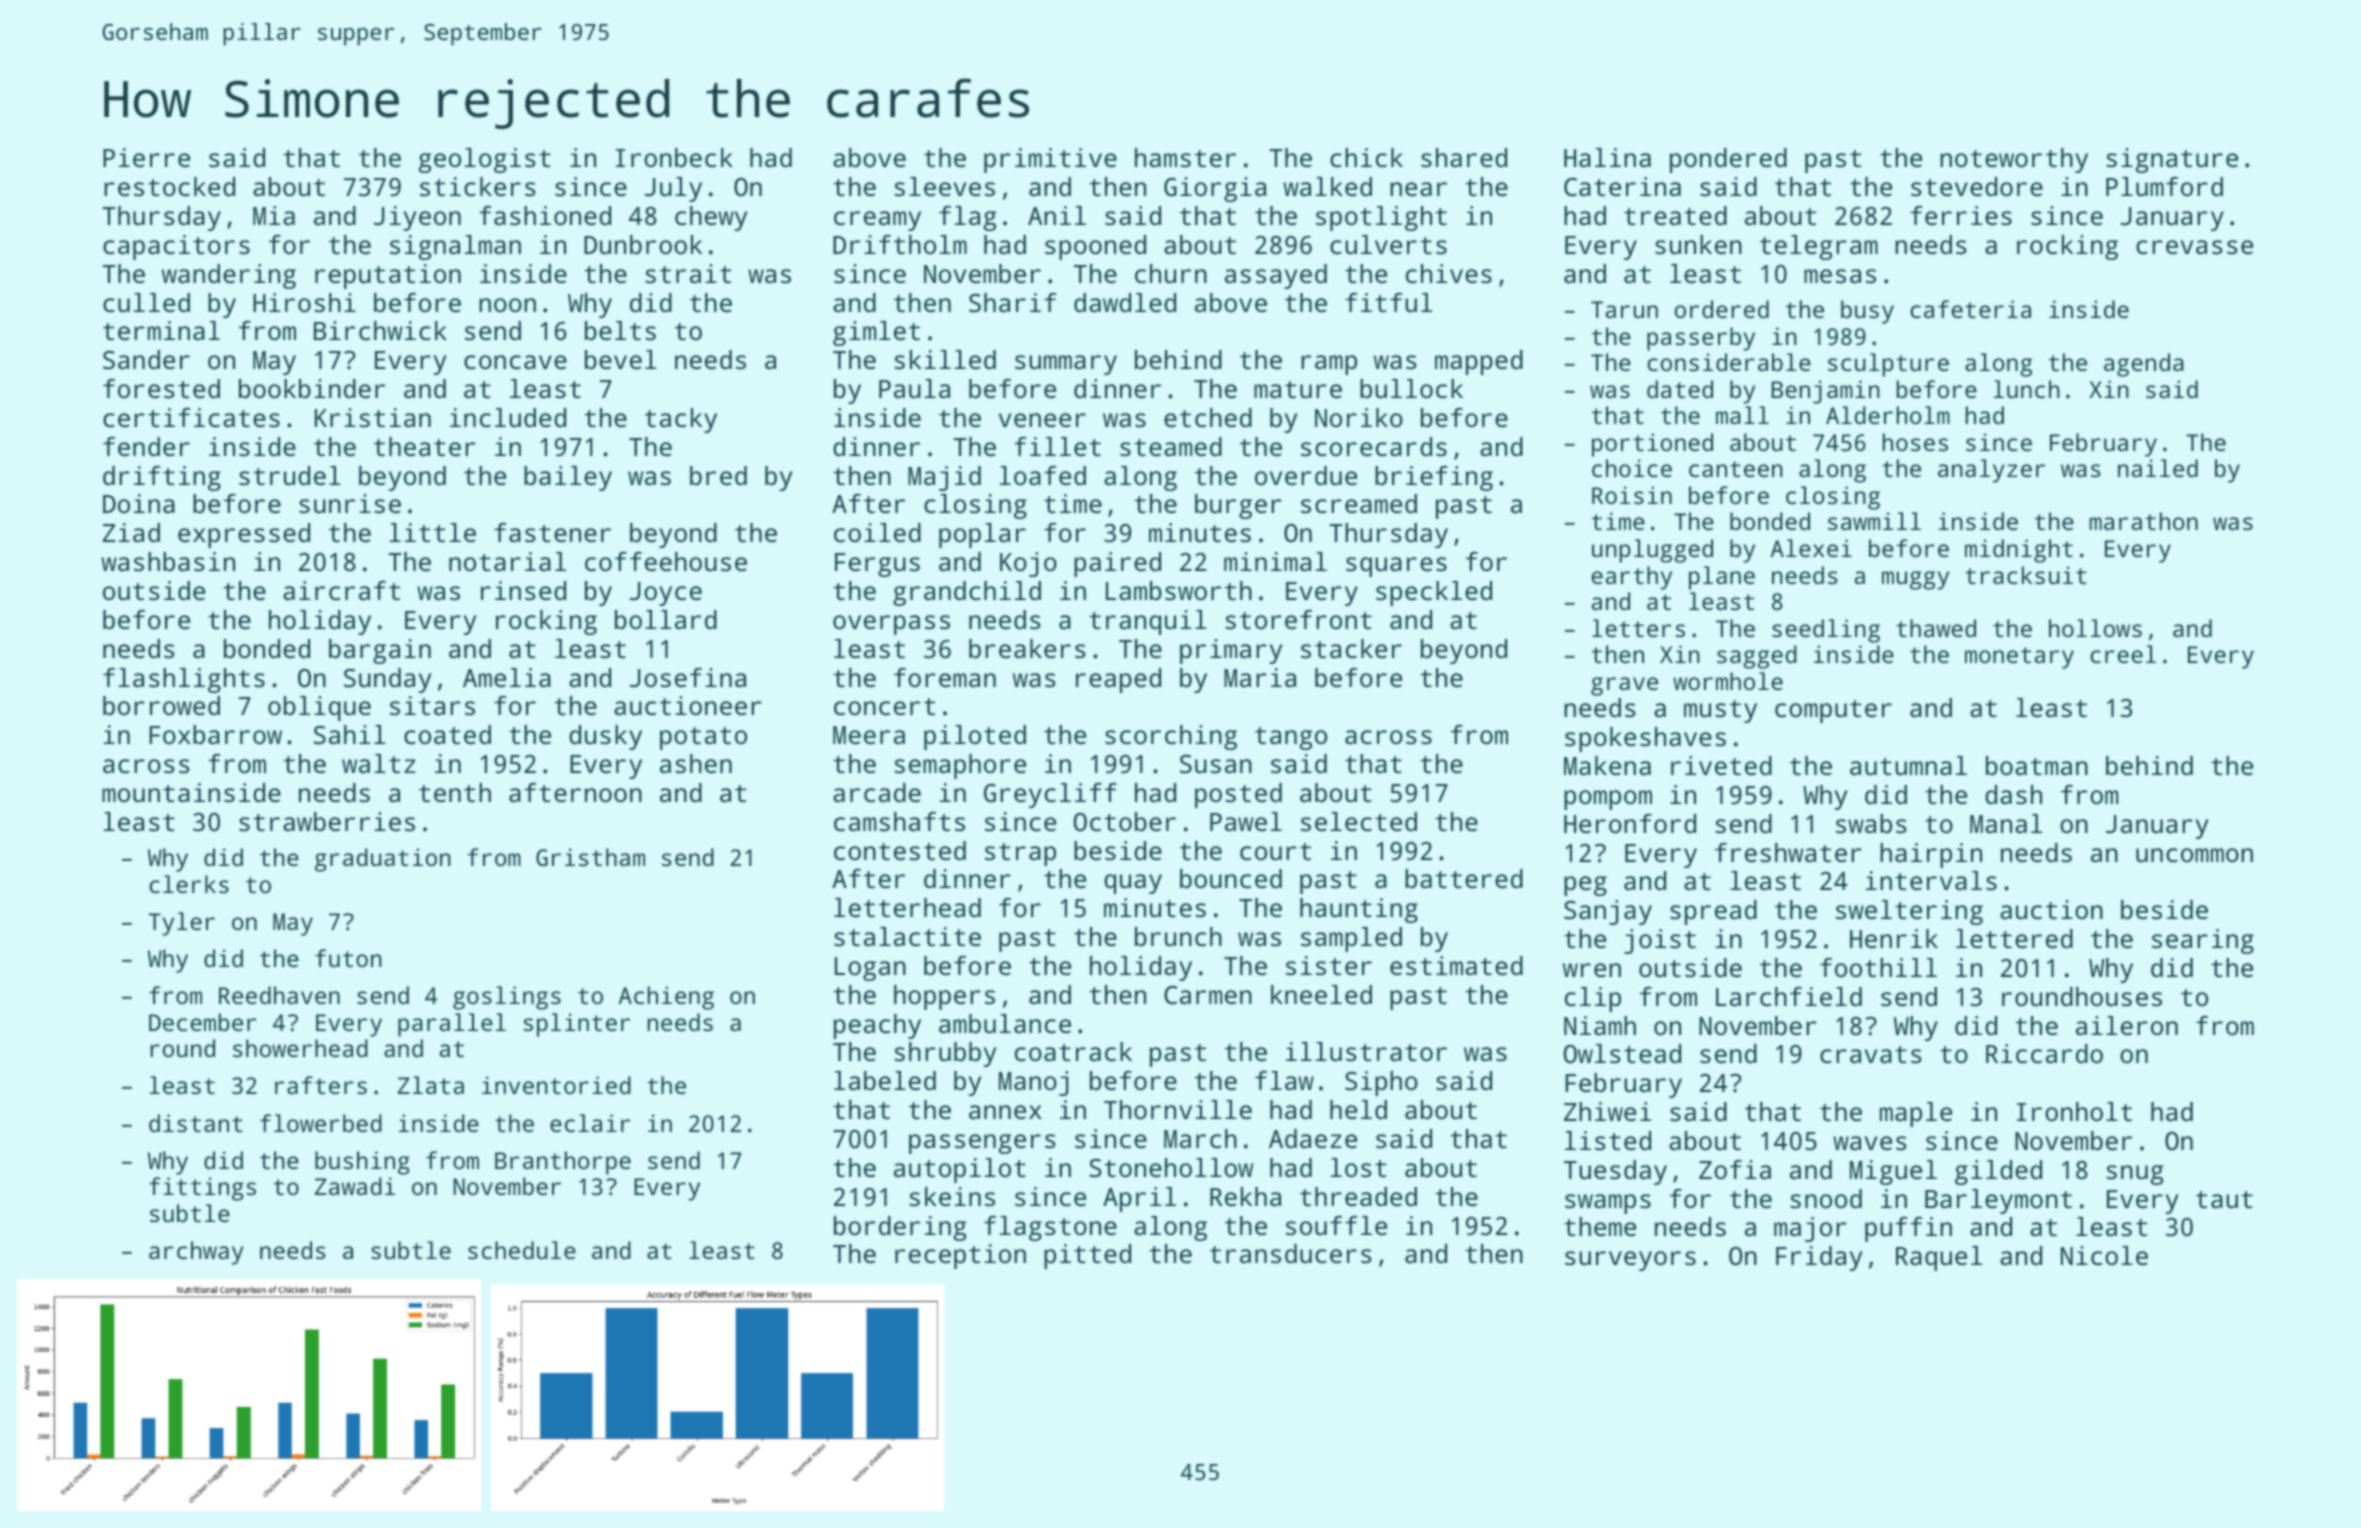 The width and height of the screenshot is (2361, 1528). What do you see at coordinates (327, 821) in the screenshot?
I see `strawberries` at bounding box center [327, 821].
